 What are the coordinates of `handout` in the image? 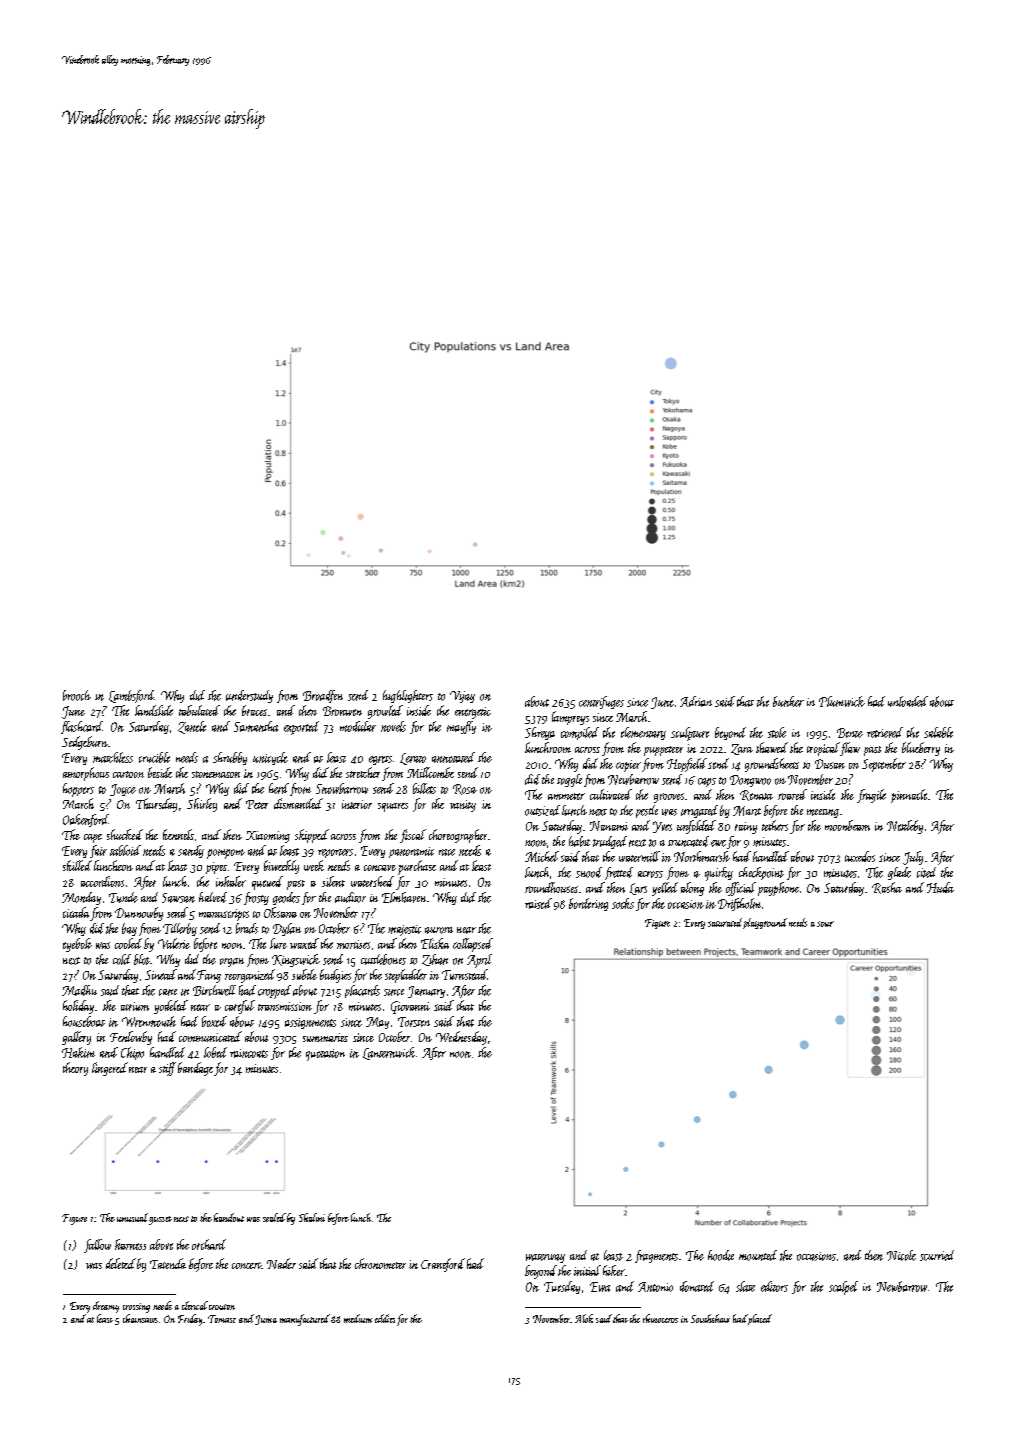 It's located at (229, 1217).
